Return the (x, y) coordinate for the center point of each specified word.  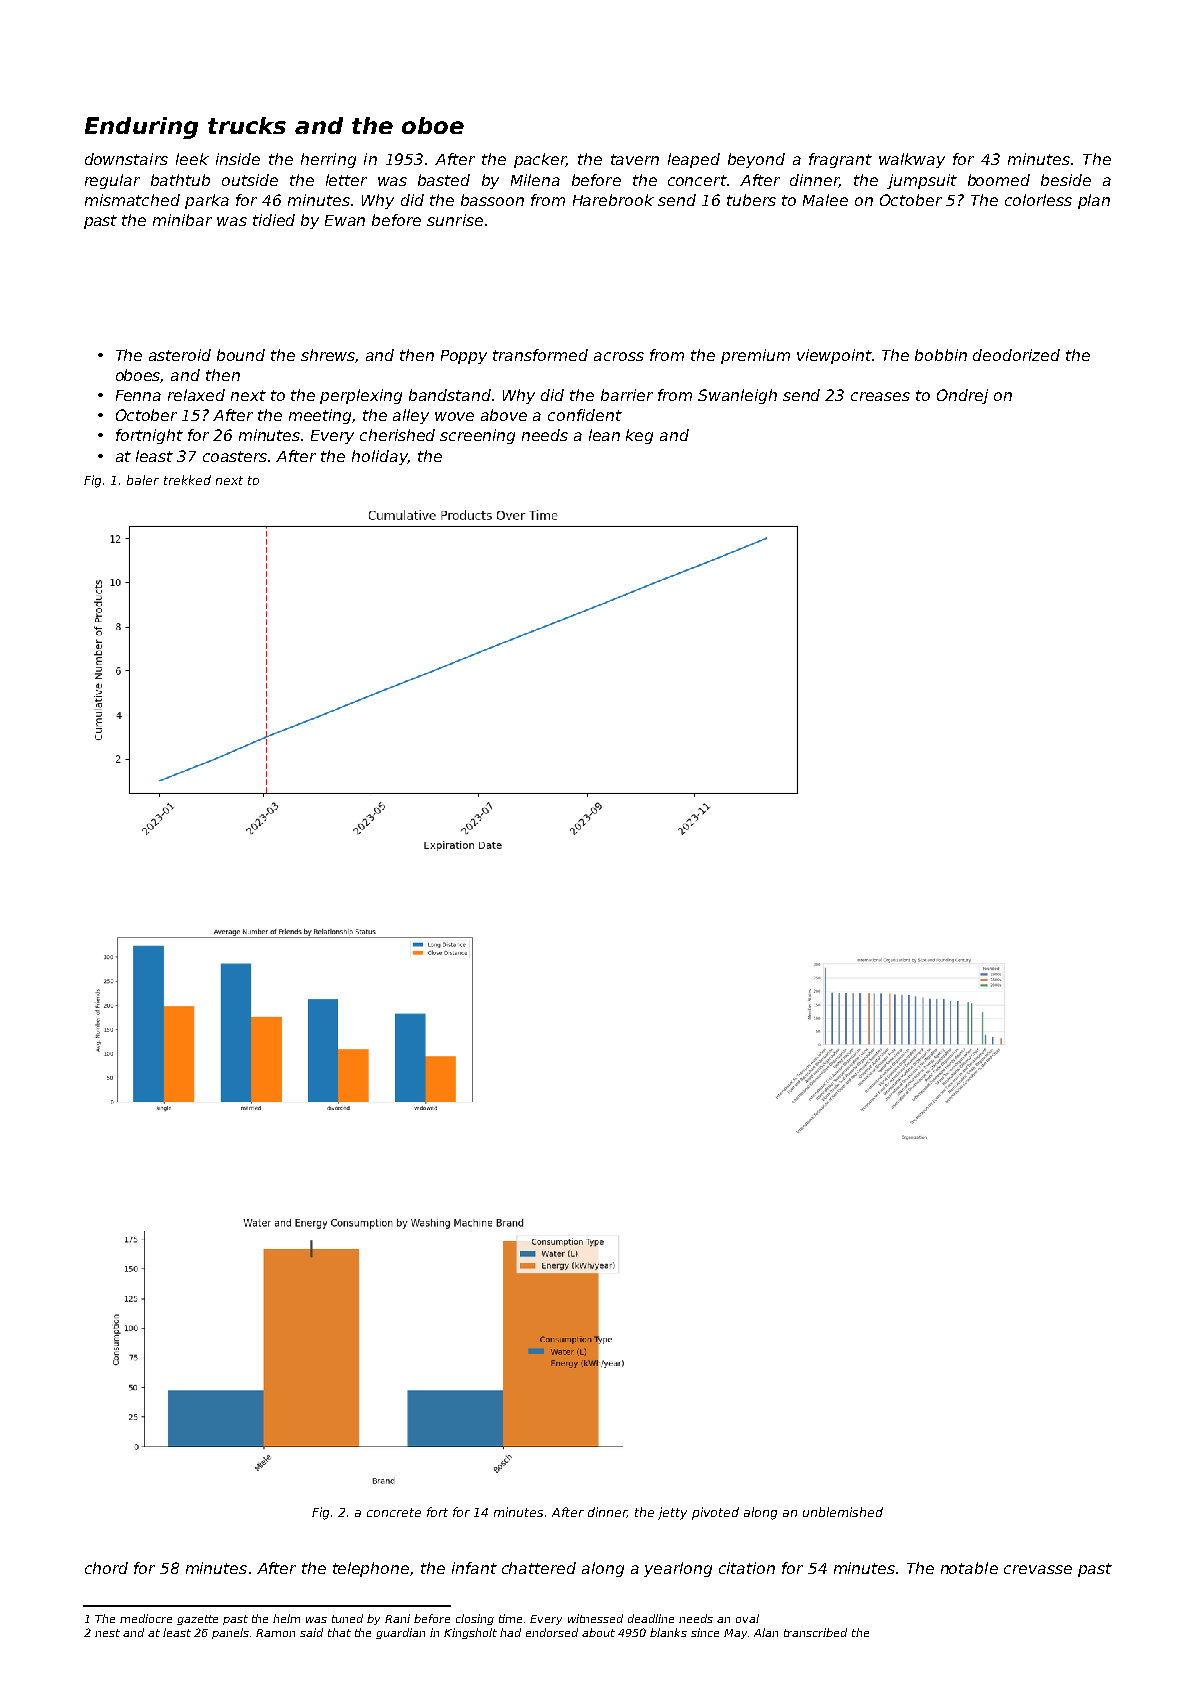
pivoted (715, 1513)
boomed (999, 180)
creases (880, 396)
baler (143, 480)
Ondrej (962, 396)
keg (639, 436)
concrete (394, 1512)
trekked (187, 480)
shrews (328, 356)
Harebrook (613, 200)
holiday (380, 457)
